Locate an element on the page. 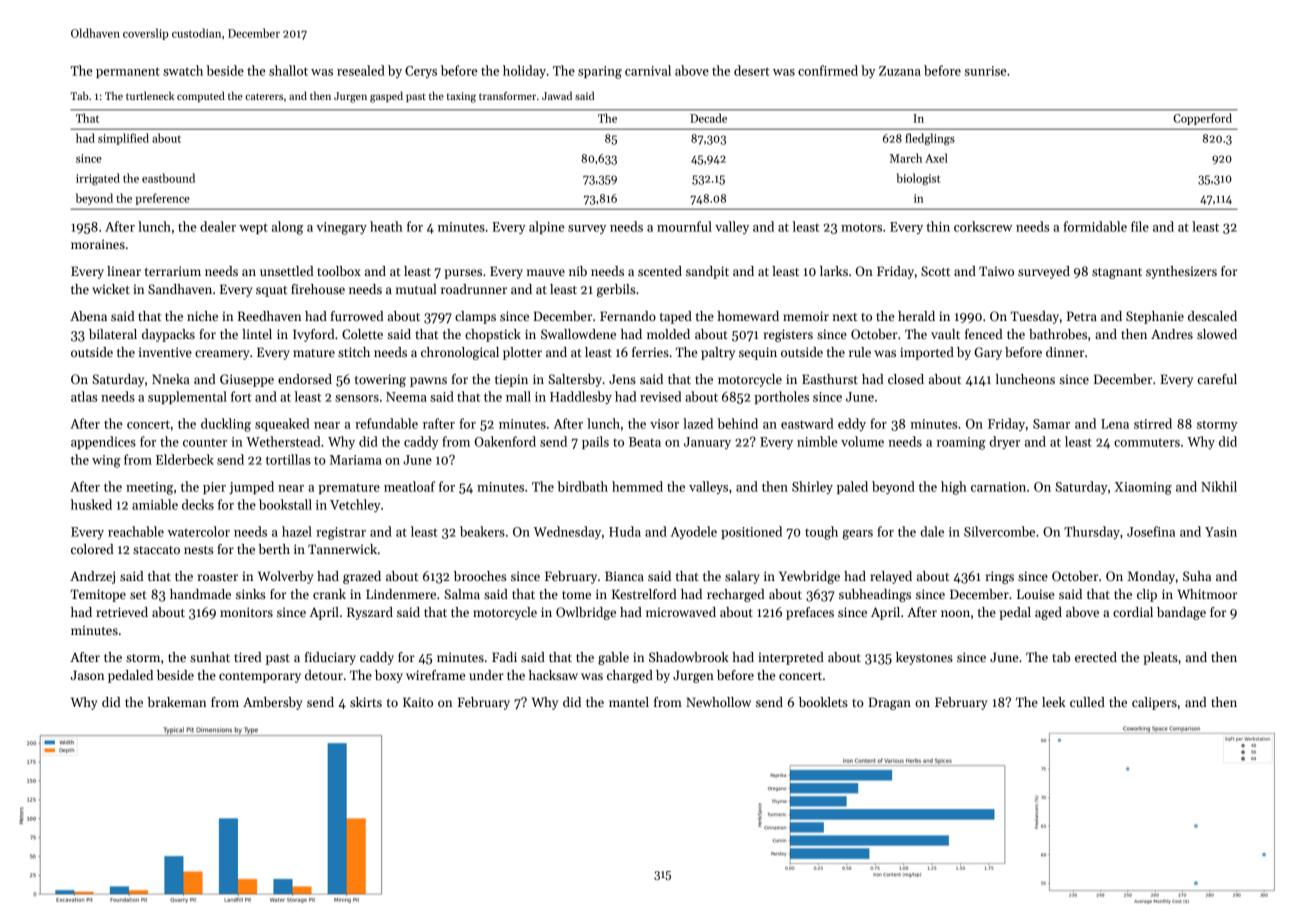  moraines is located at coordinates (98, 244).
